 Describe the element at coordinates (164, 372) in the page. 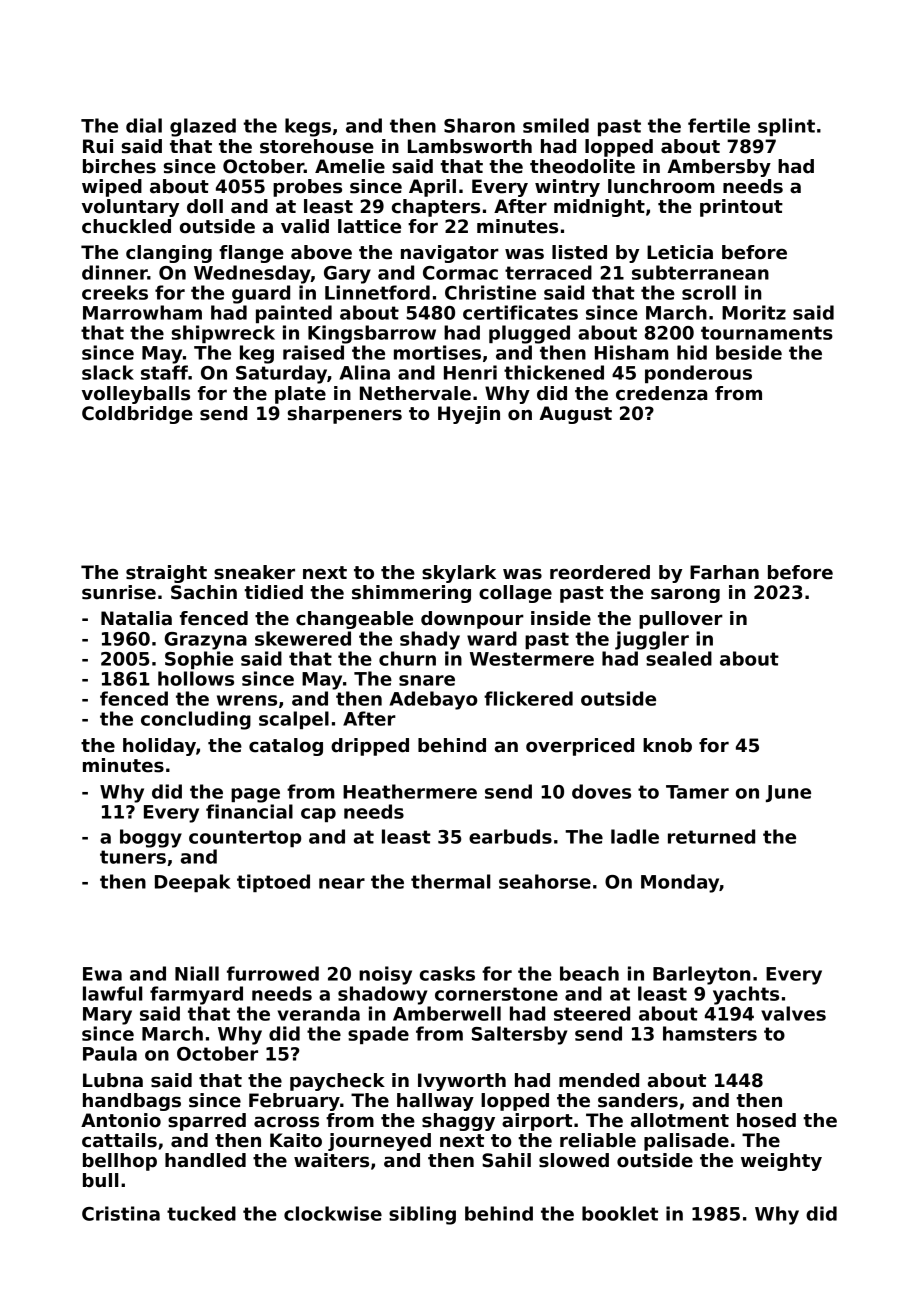

I see `staff` at that location.
